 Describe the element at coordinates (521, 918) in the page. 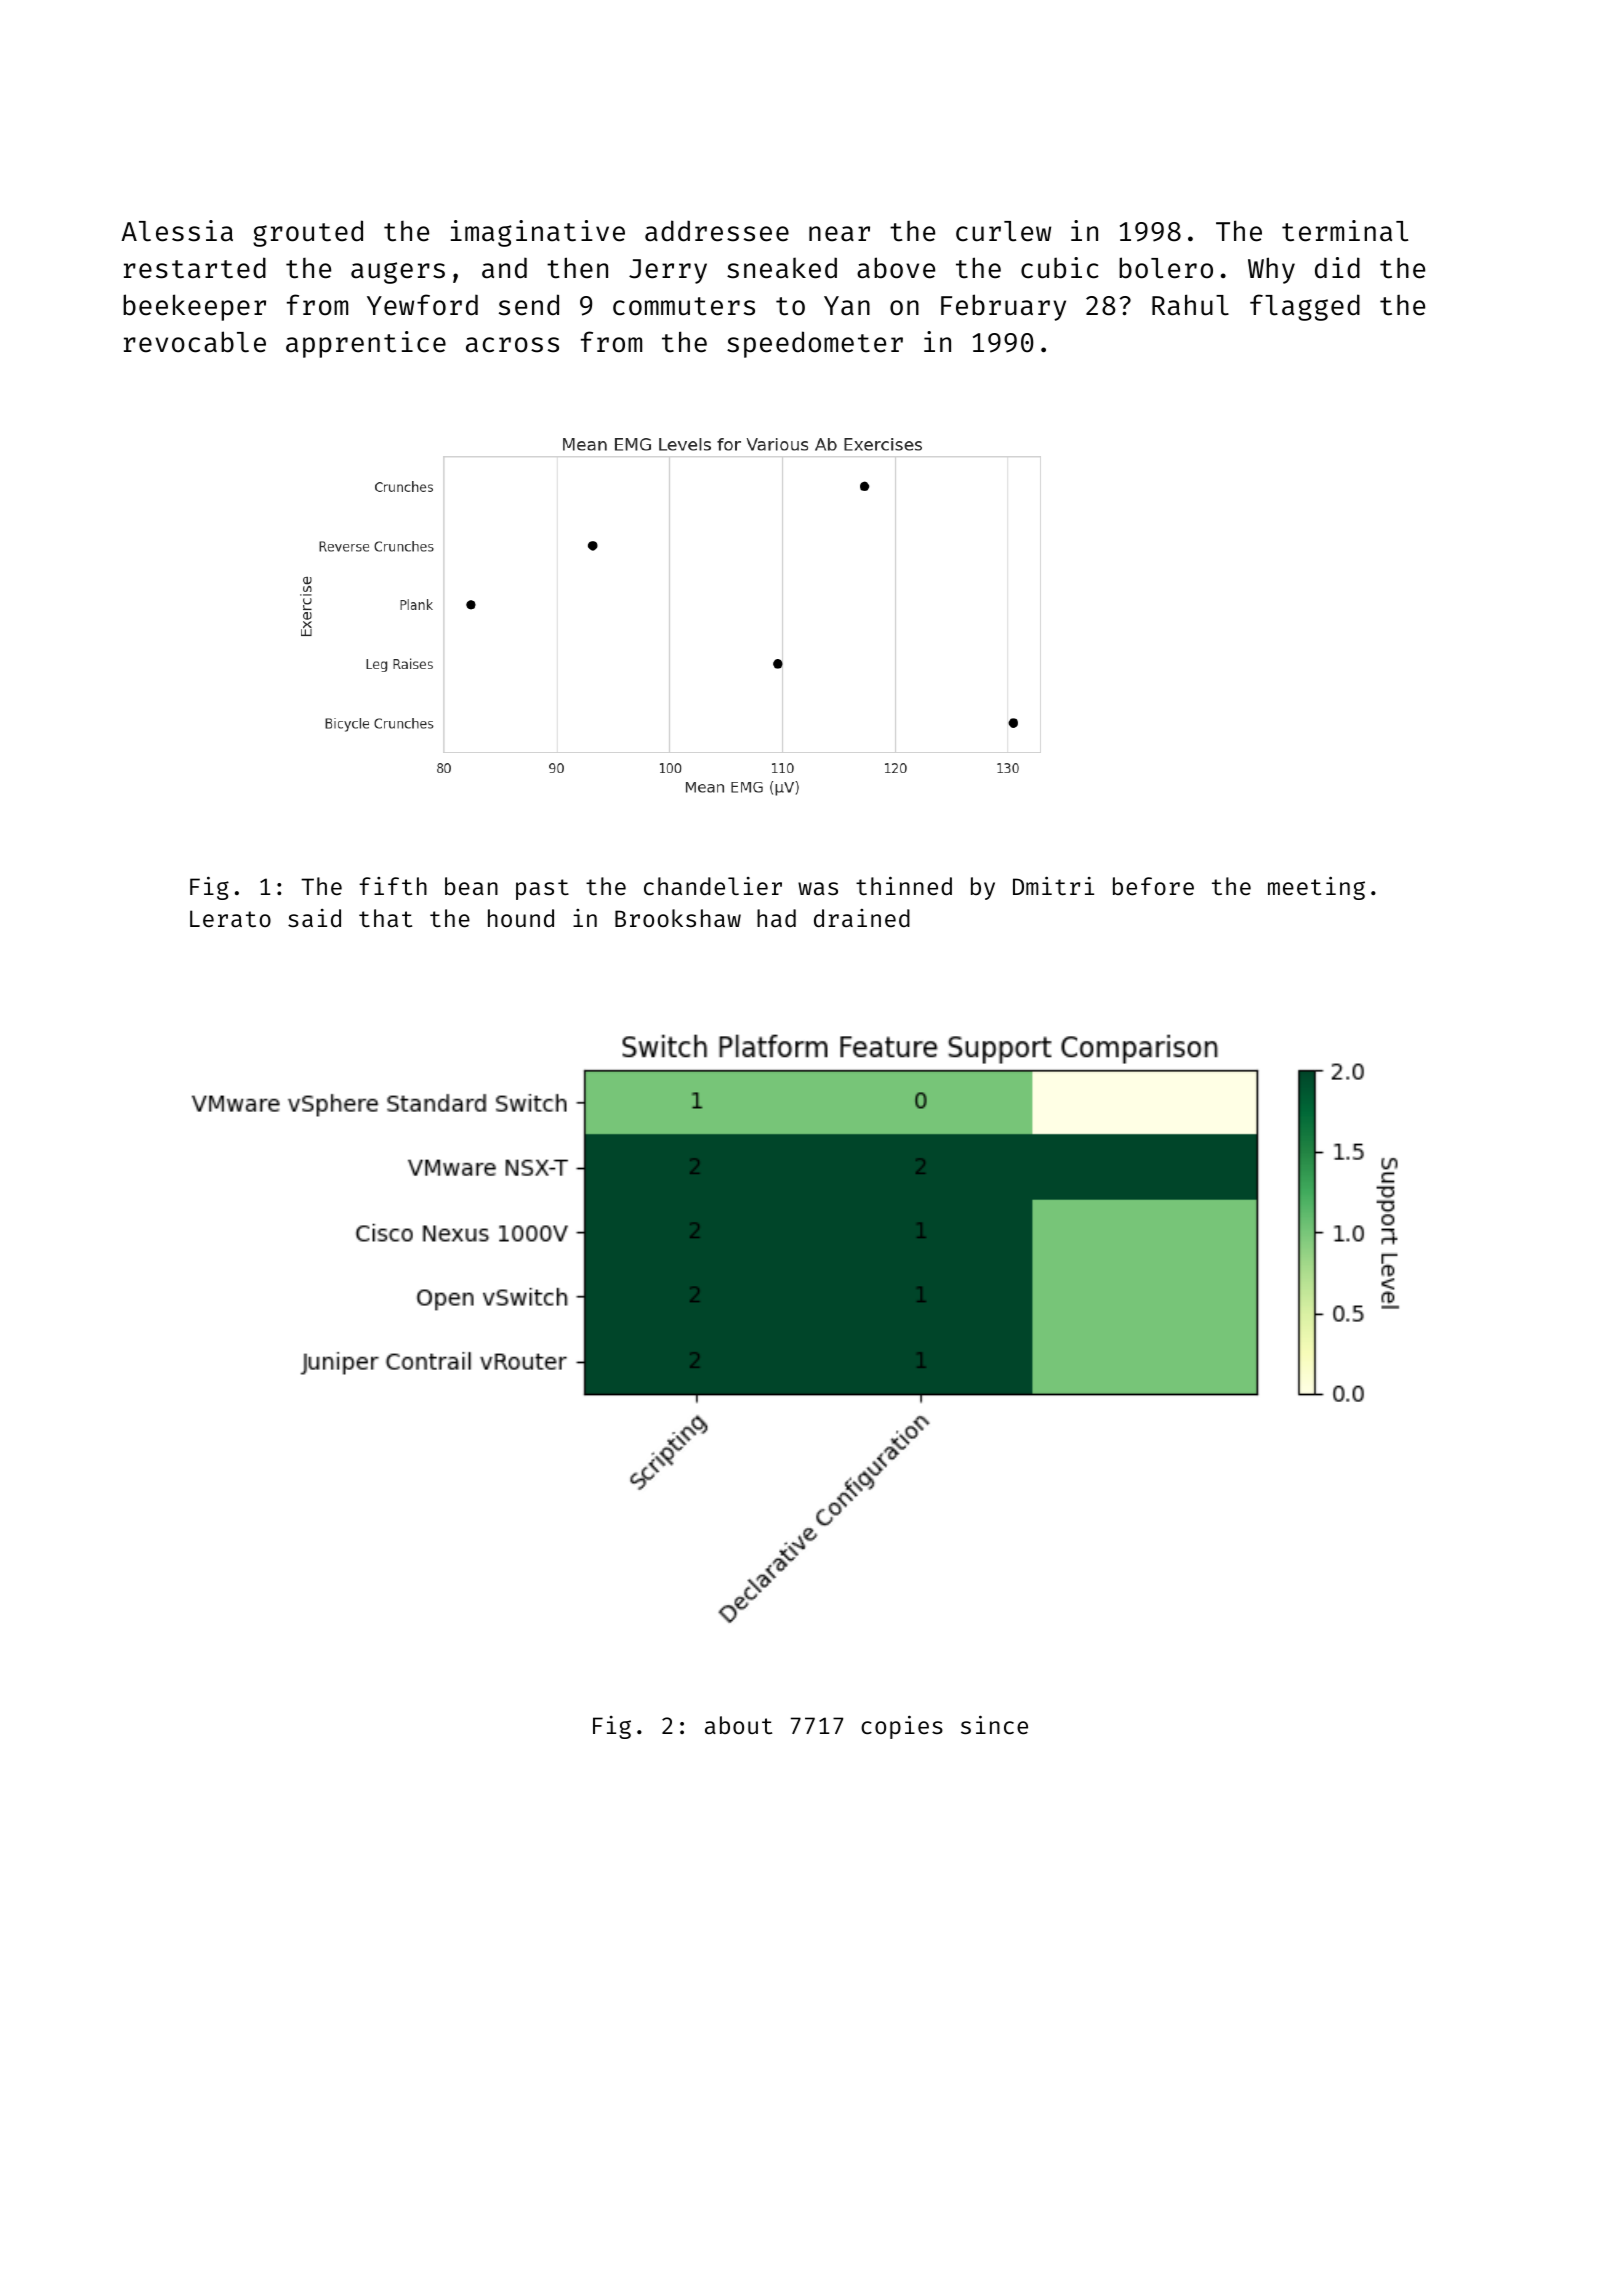

I see `hound` at that location.
